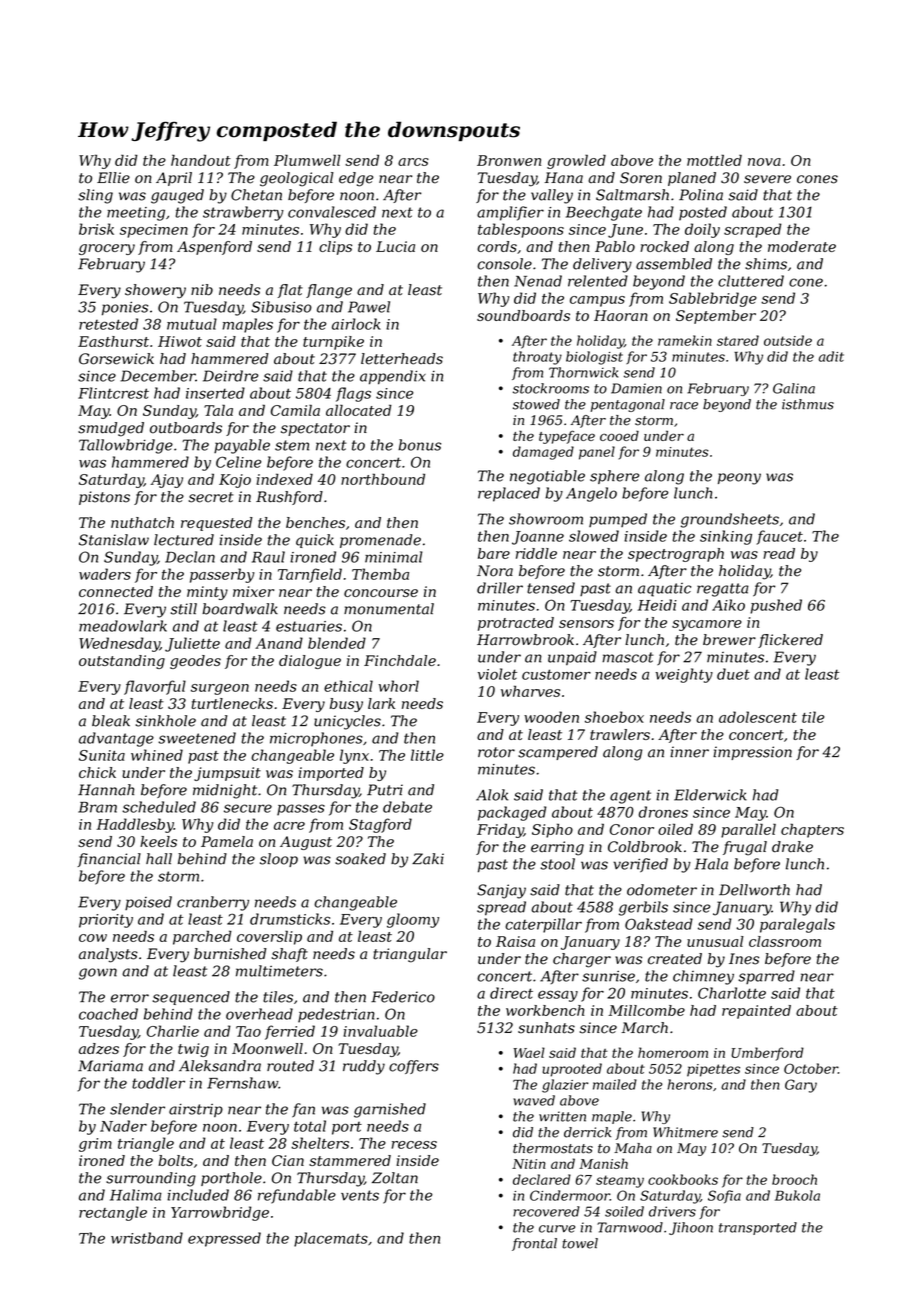  I want to click on nova, so click(764, 162).
